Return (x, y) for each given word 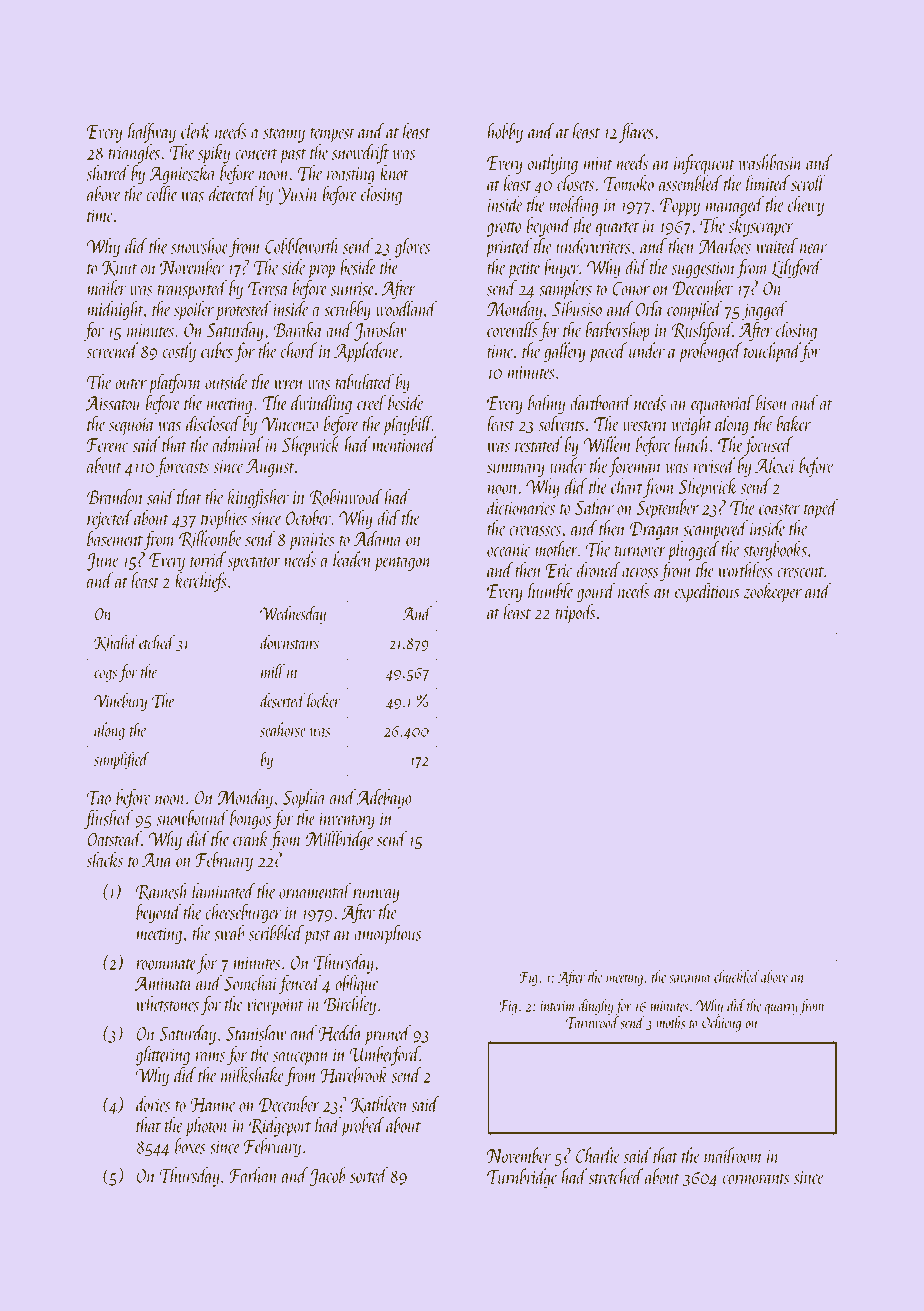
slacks (105, 859)
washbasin (771, 162)
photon (207, 1127)
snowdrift (360, 154)
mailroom (733, 1155)
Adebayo (384, 799)
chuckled (737, 976)
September (668, 509)
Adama (378, 538)
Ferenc (108, 445)
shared (108, 173)
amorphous (387, 935)
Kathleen (379, 1105)
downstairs (289, 642)
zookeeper (772, 592)
